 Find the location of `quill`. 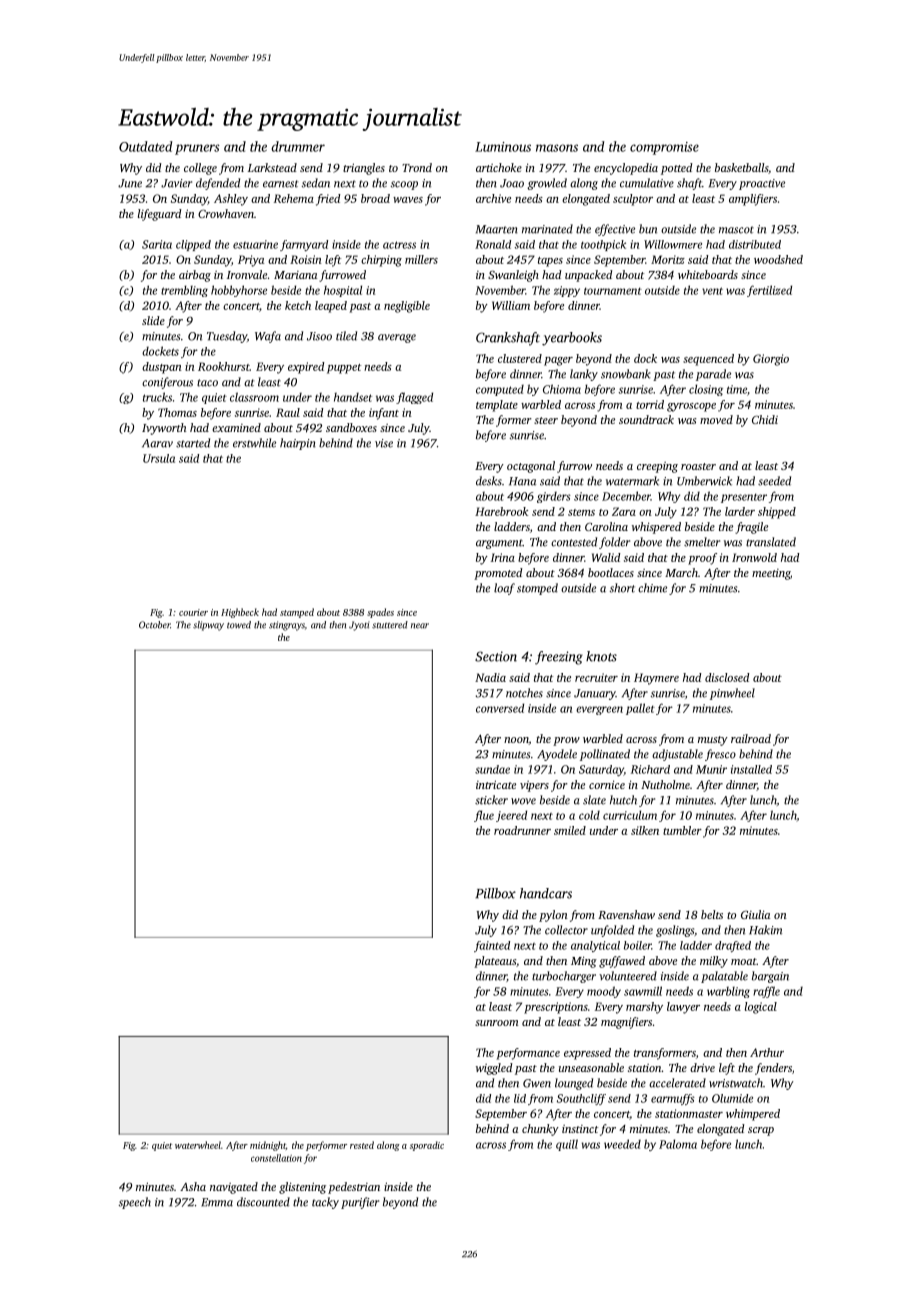

quill is located at coordinates (567, 1145).
